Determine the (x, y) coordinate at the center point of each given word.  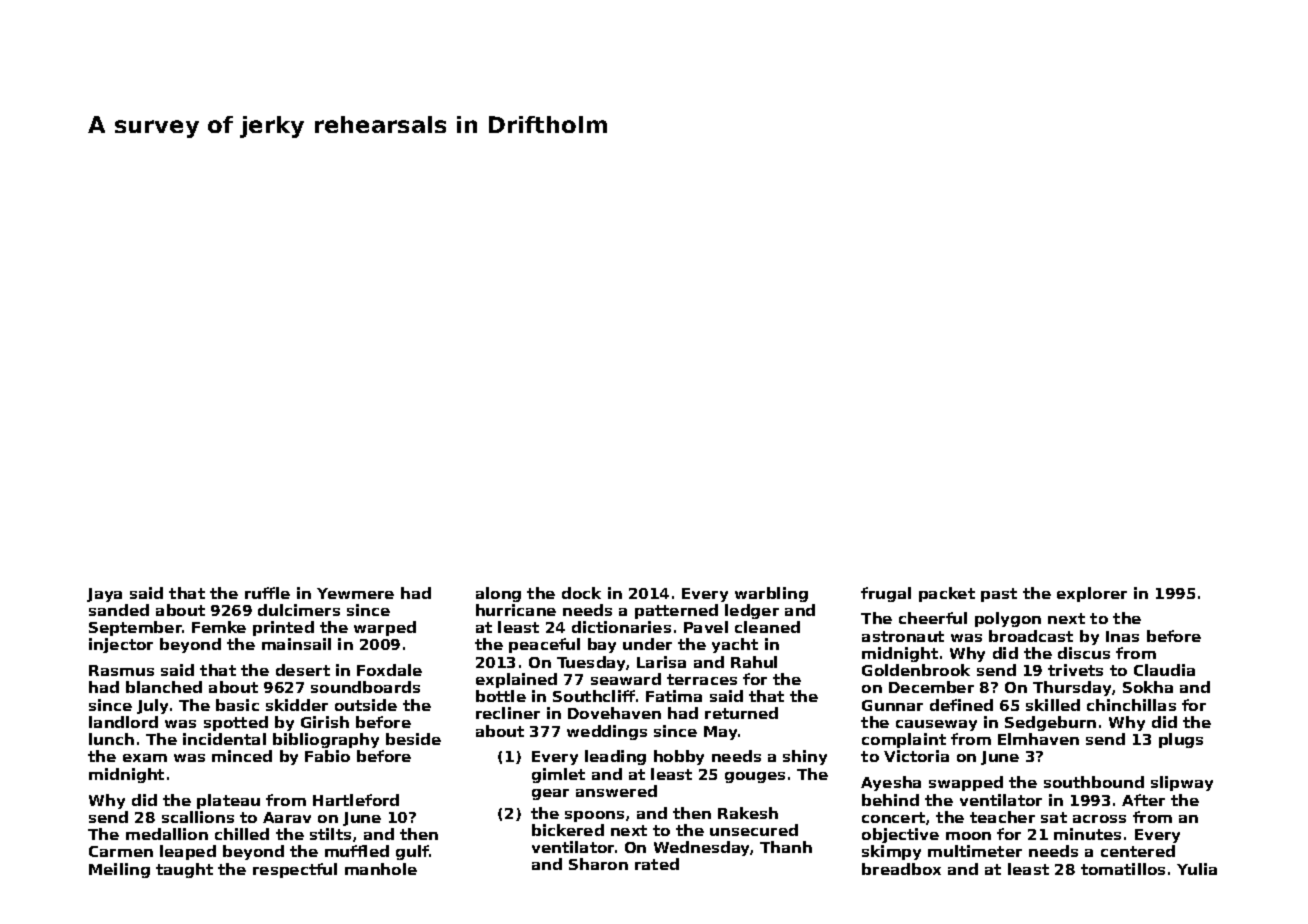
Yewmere (355, 593)
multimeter (975, 851)
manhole (381, 869)
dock (581, 593)
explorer (1092, 594)
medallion (167, 834)
